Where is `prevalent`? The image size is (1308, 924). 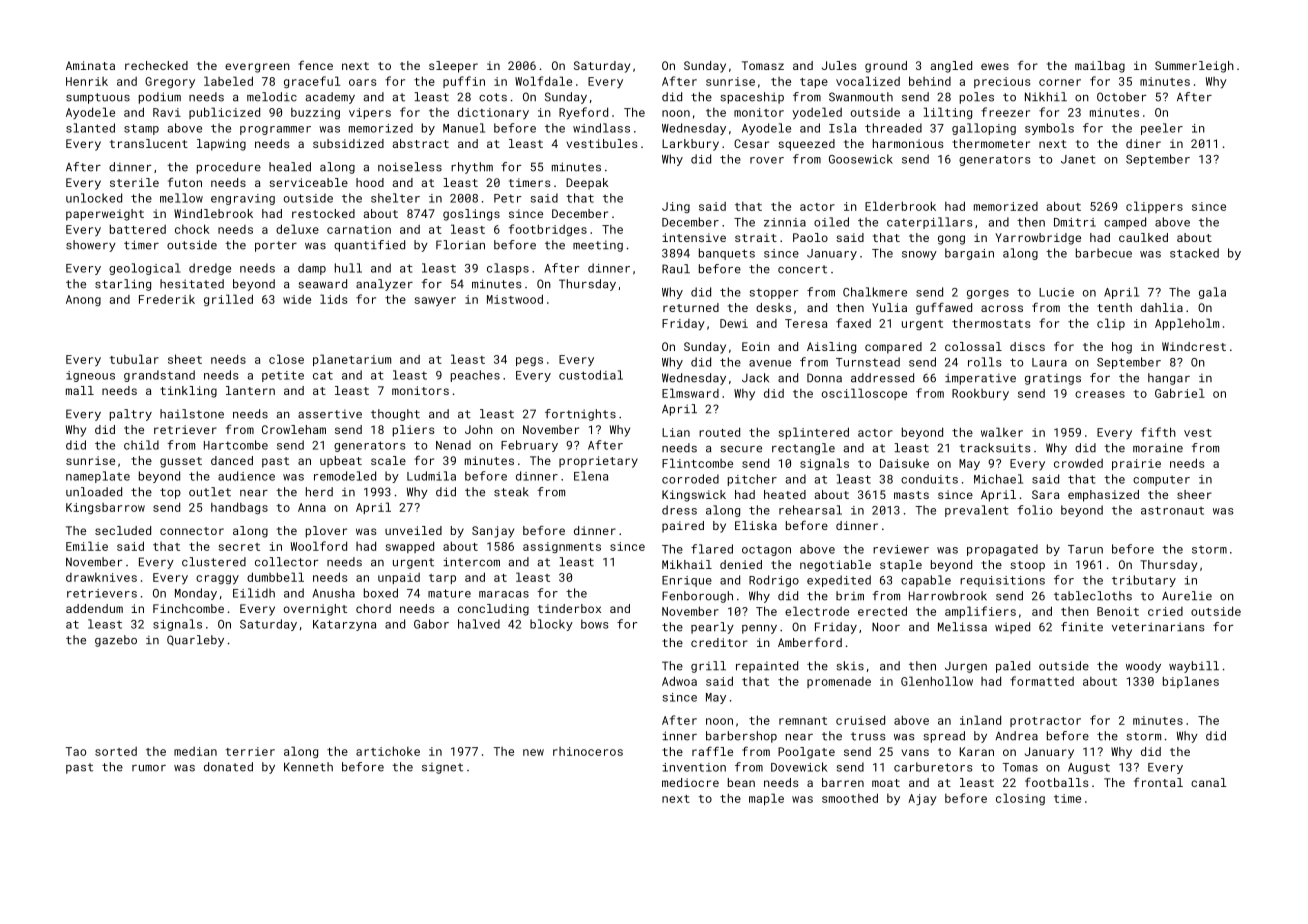
prevalent is located at coordinates (977, 511).
